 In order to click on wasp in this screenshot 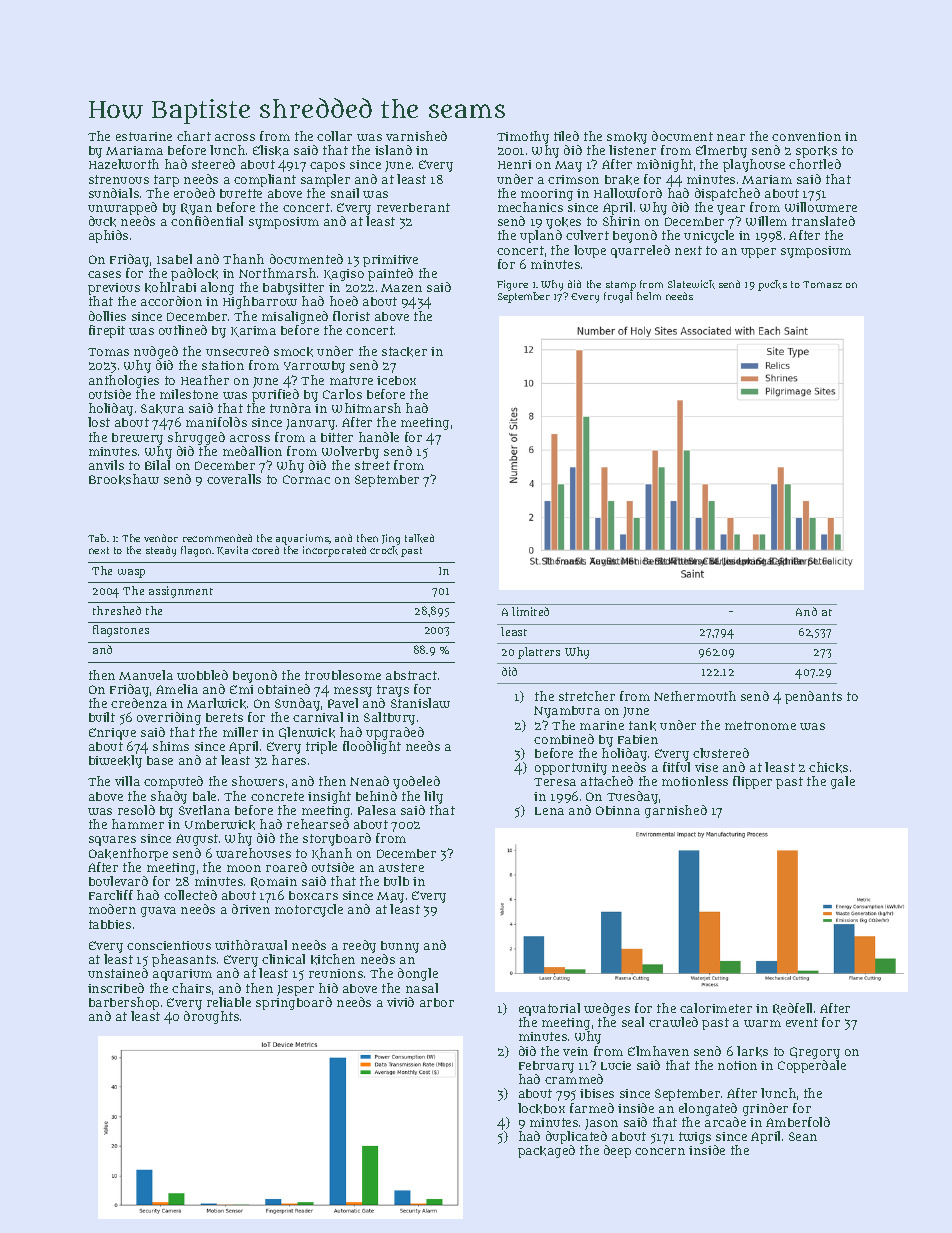, I will do `click(131, 573)`.
